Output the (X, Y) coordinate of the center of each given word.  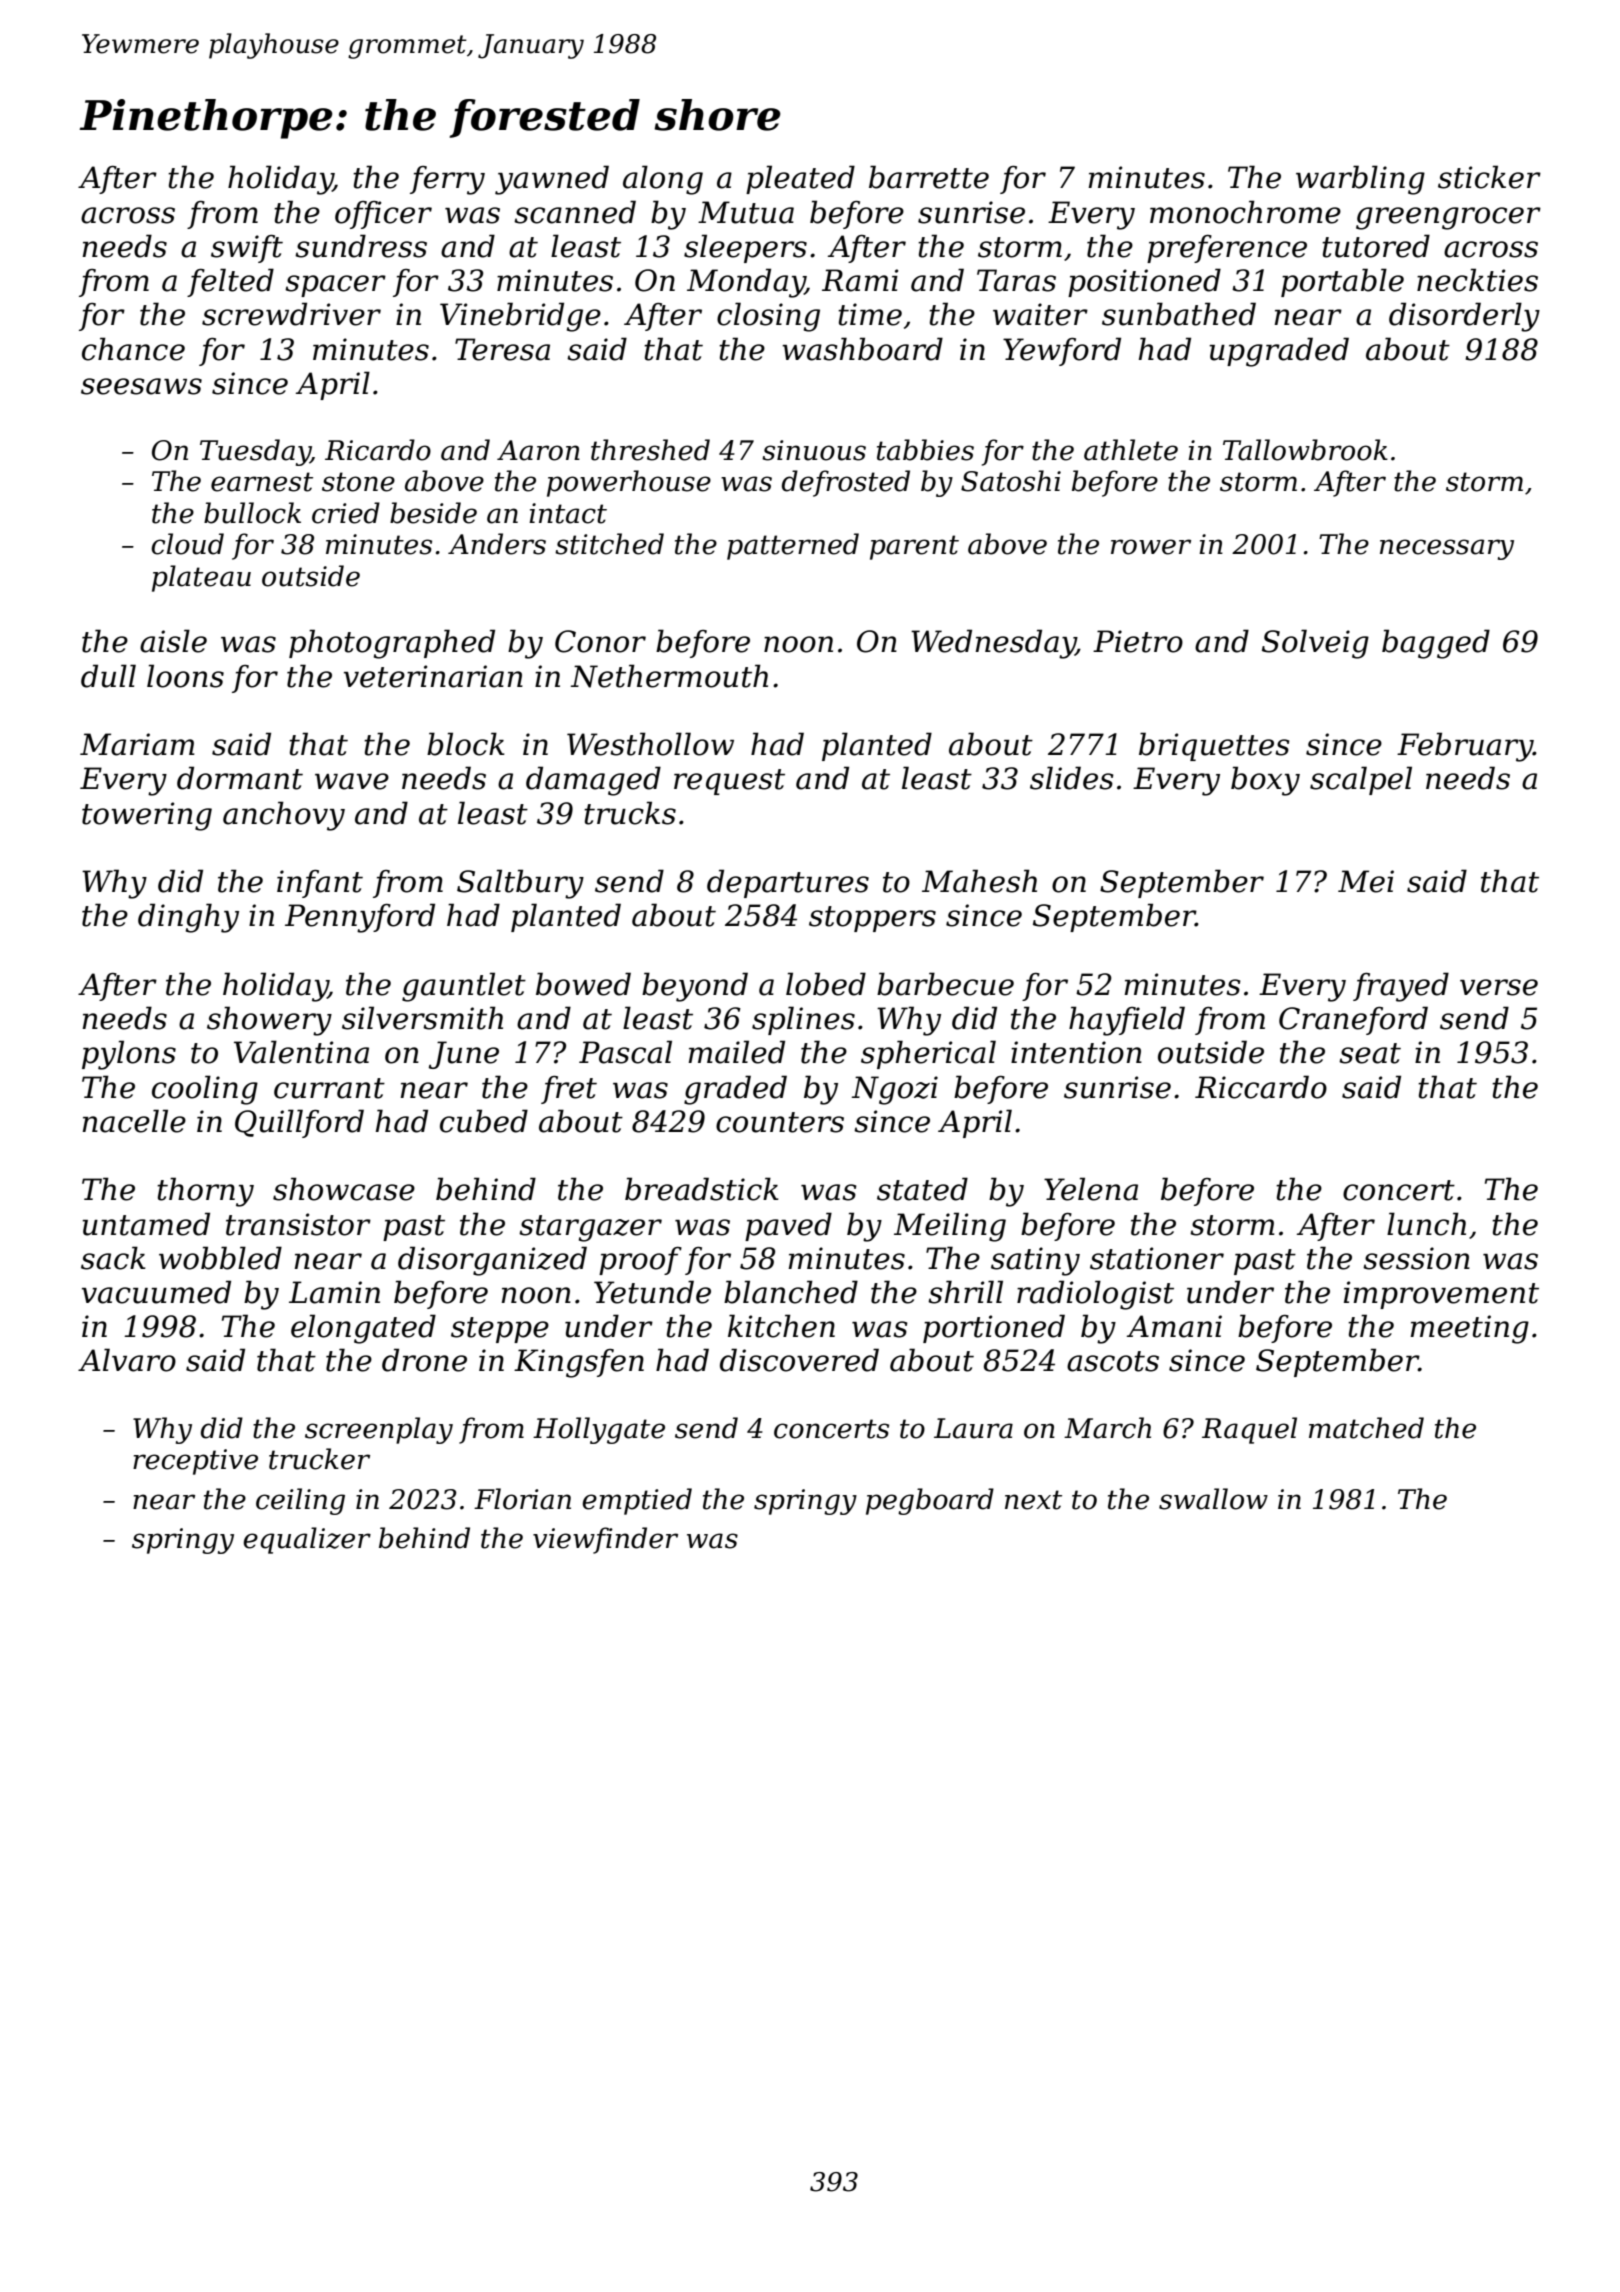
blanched (791, 1292)
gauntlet (464, 987)
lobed (826, 984)
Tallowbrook (1305, 450)
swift (247, 249)
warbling (1360, 180)
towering (147, 816)
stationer (1157, 1258)
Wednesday (993, 644)
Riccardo (1261, 1087)
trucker (319, 1459)
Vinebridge (520, 317)
